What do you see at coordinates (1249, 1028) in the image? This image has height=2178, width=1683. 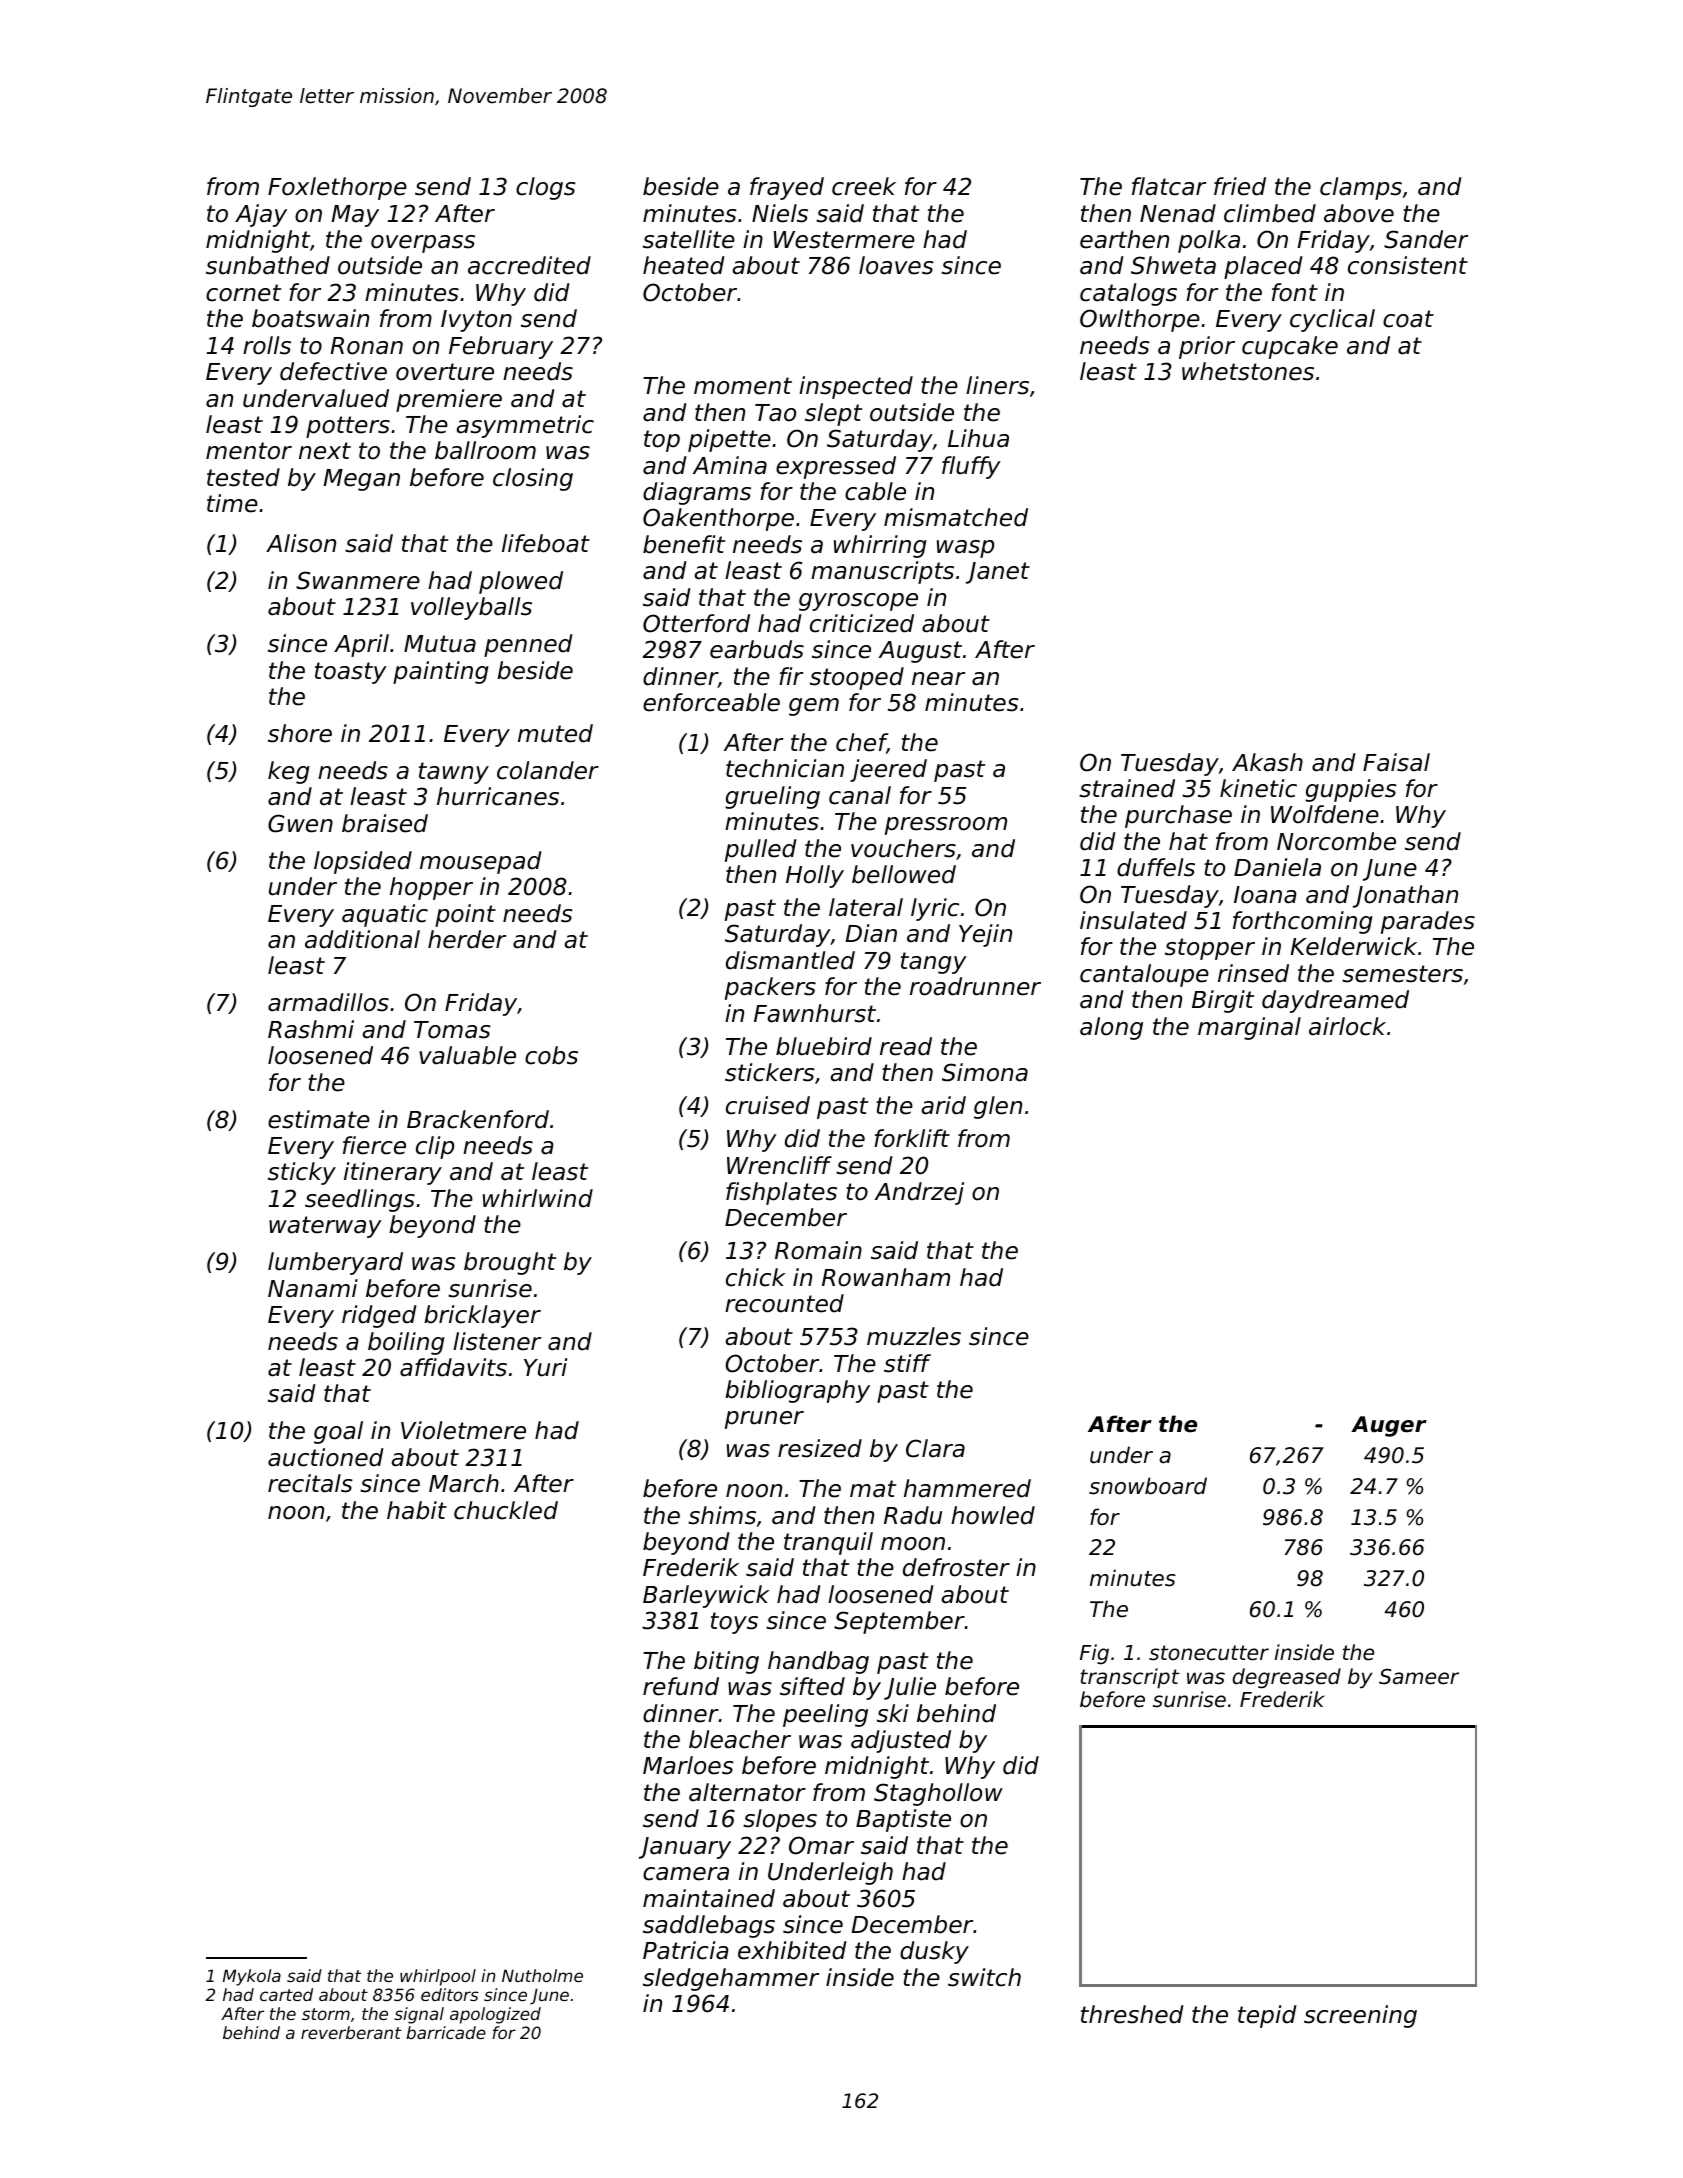 I see `marginal` at bounding box center [1249, 1028].
